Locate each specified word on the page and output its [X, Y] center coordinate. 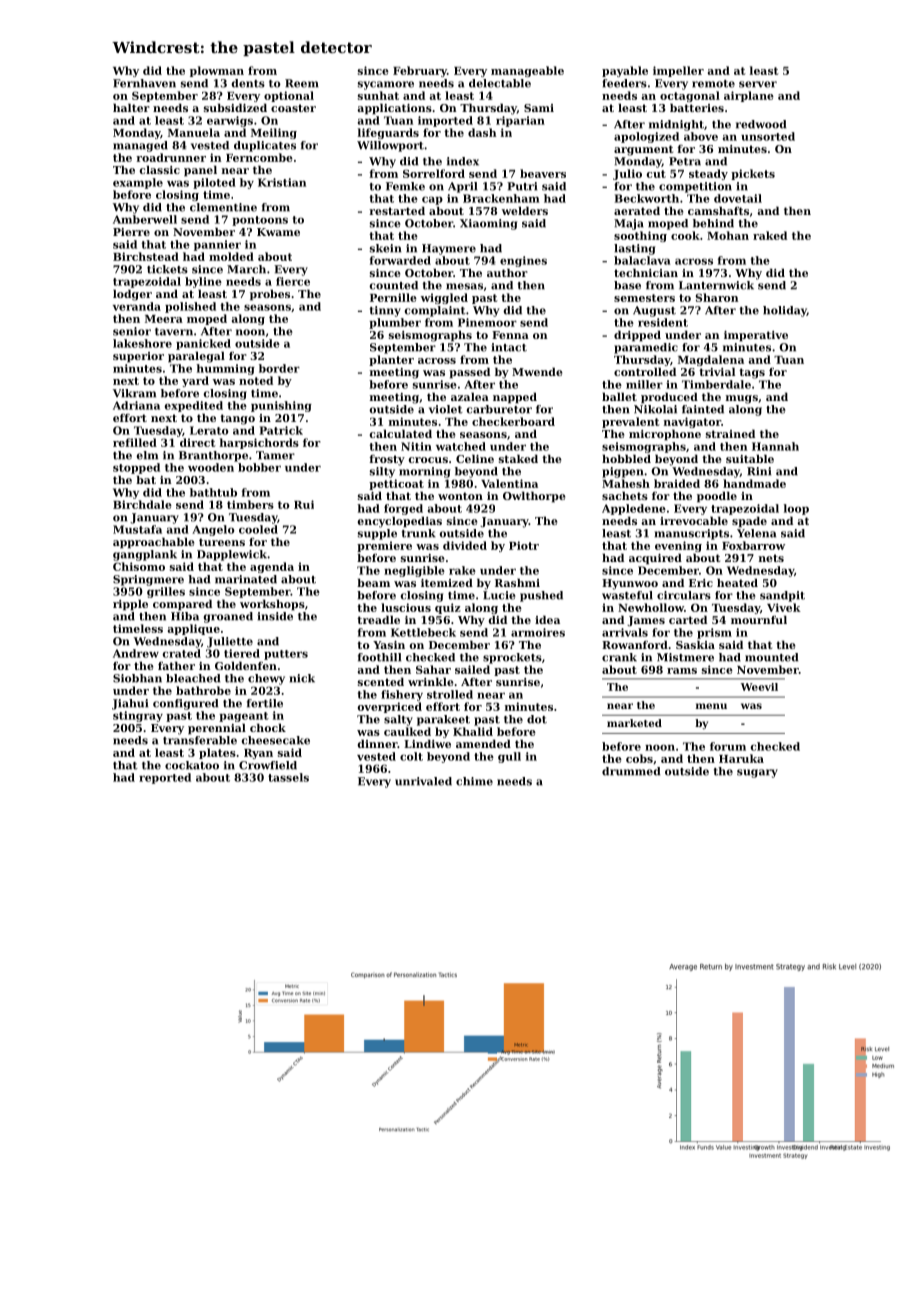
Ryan [258, 754]
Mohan [728, 235]
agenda [272, 567]
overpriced [390, 707]
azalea [470, 396]
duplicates [265, 146]
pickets [753, 174]
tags [752, 373]
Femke [405, 186]
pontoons [260, 221]
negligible [414, 571]
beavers [543, 173]
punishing [281, 406]
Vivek [784, 607]
